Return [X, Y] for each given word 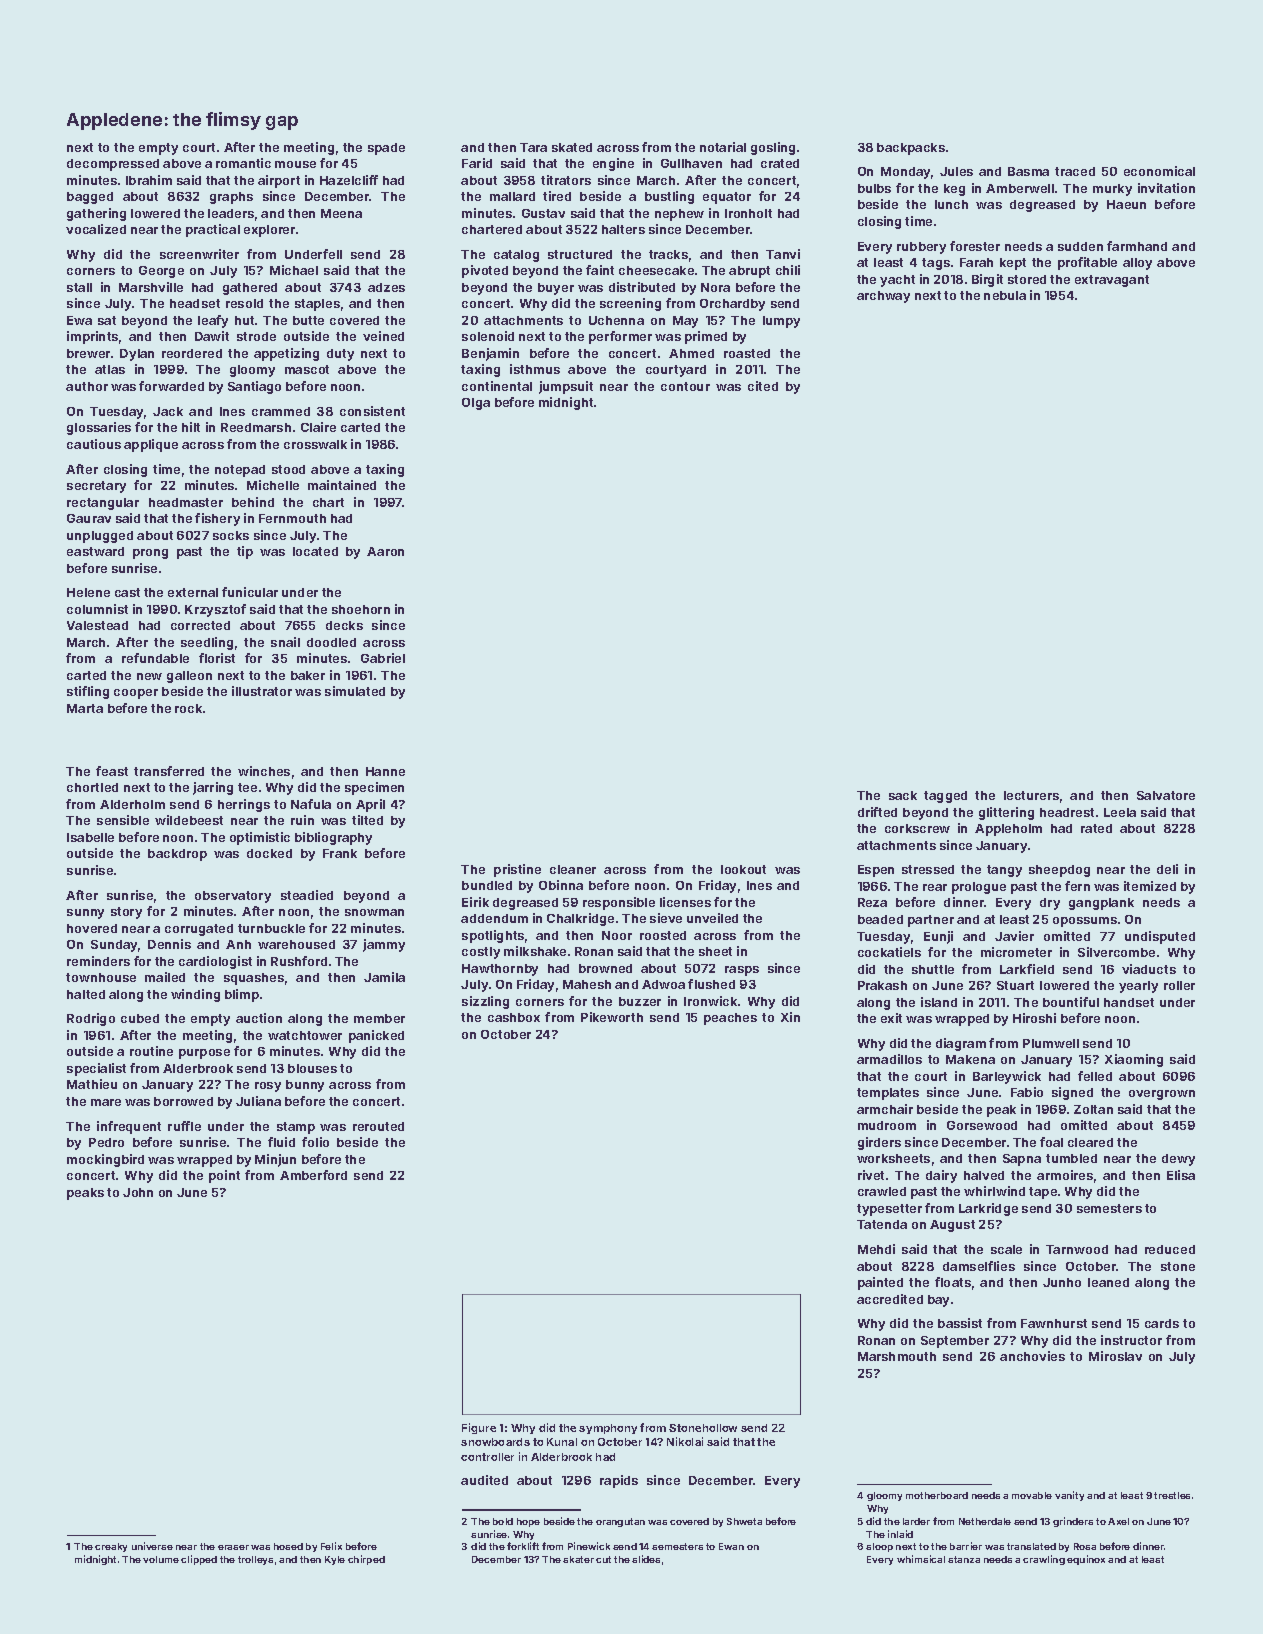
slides [646, 1559]
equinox [1086, 1560]
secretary [96, 487]
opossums [1085, 922]
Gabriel [383, 658]
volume [161, 1559]
